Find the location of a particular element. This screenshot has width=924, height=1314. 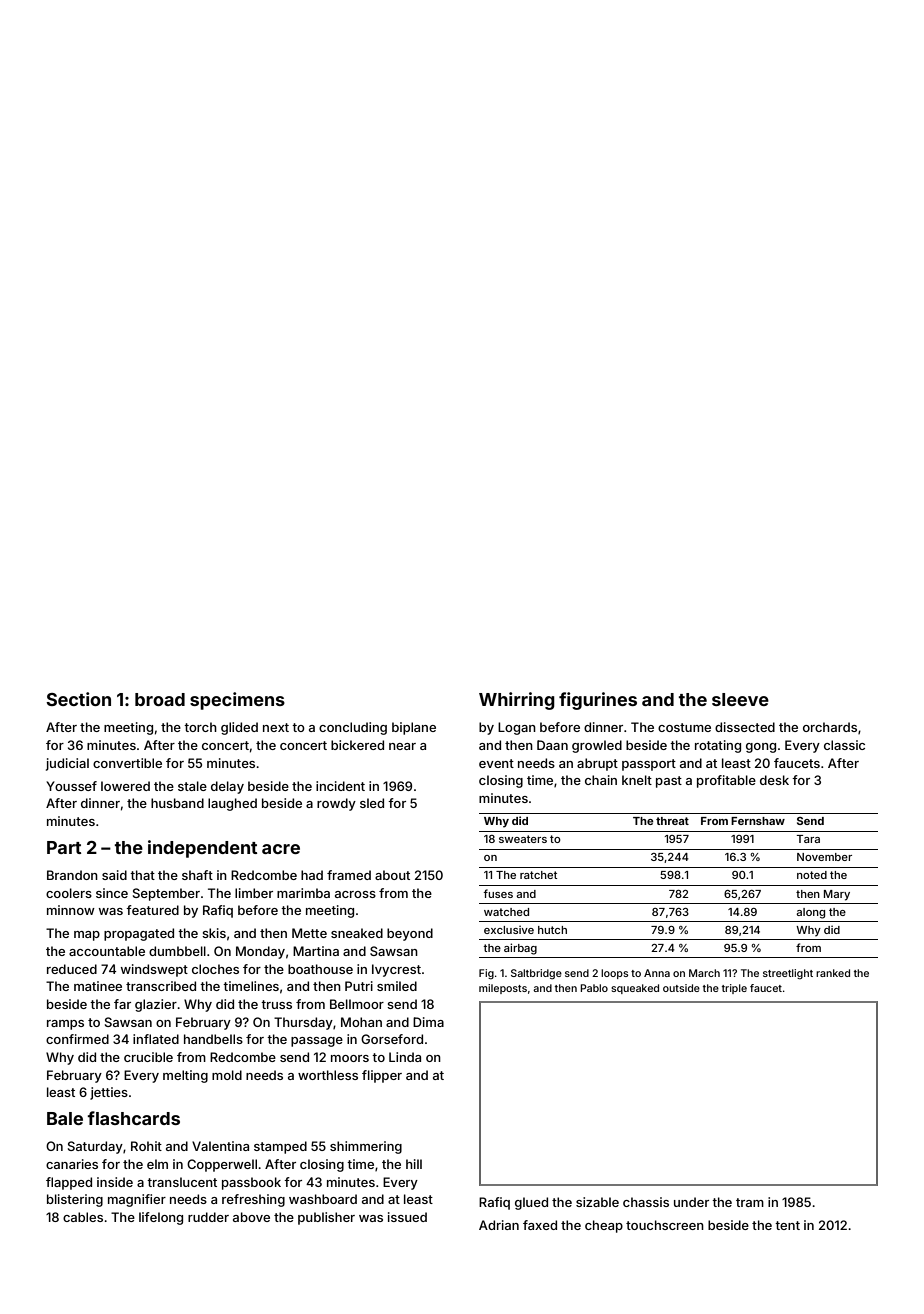

sleeve is located at coordinates (740, 699).
